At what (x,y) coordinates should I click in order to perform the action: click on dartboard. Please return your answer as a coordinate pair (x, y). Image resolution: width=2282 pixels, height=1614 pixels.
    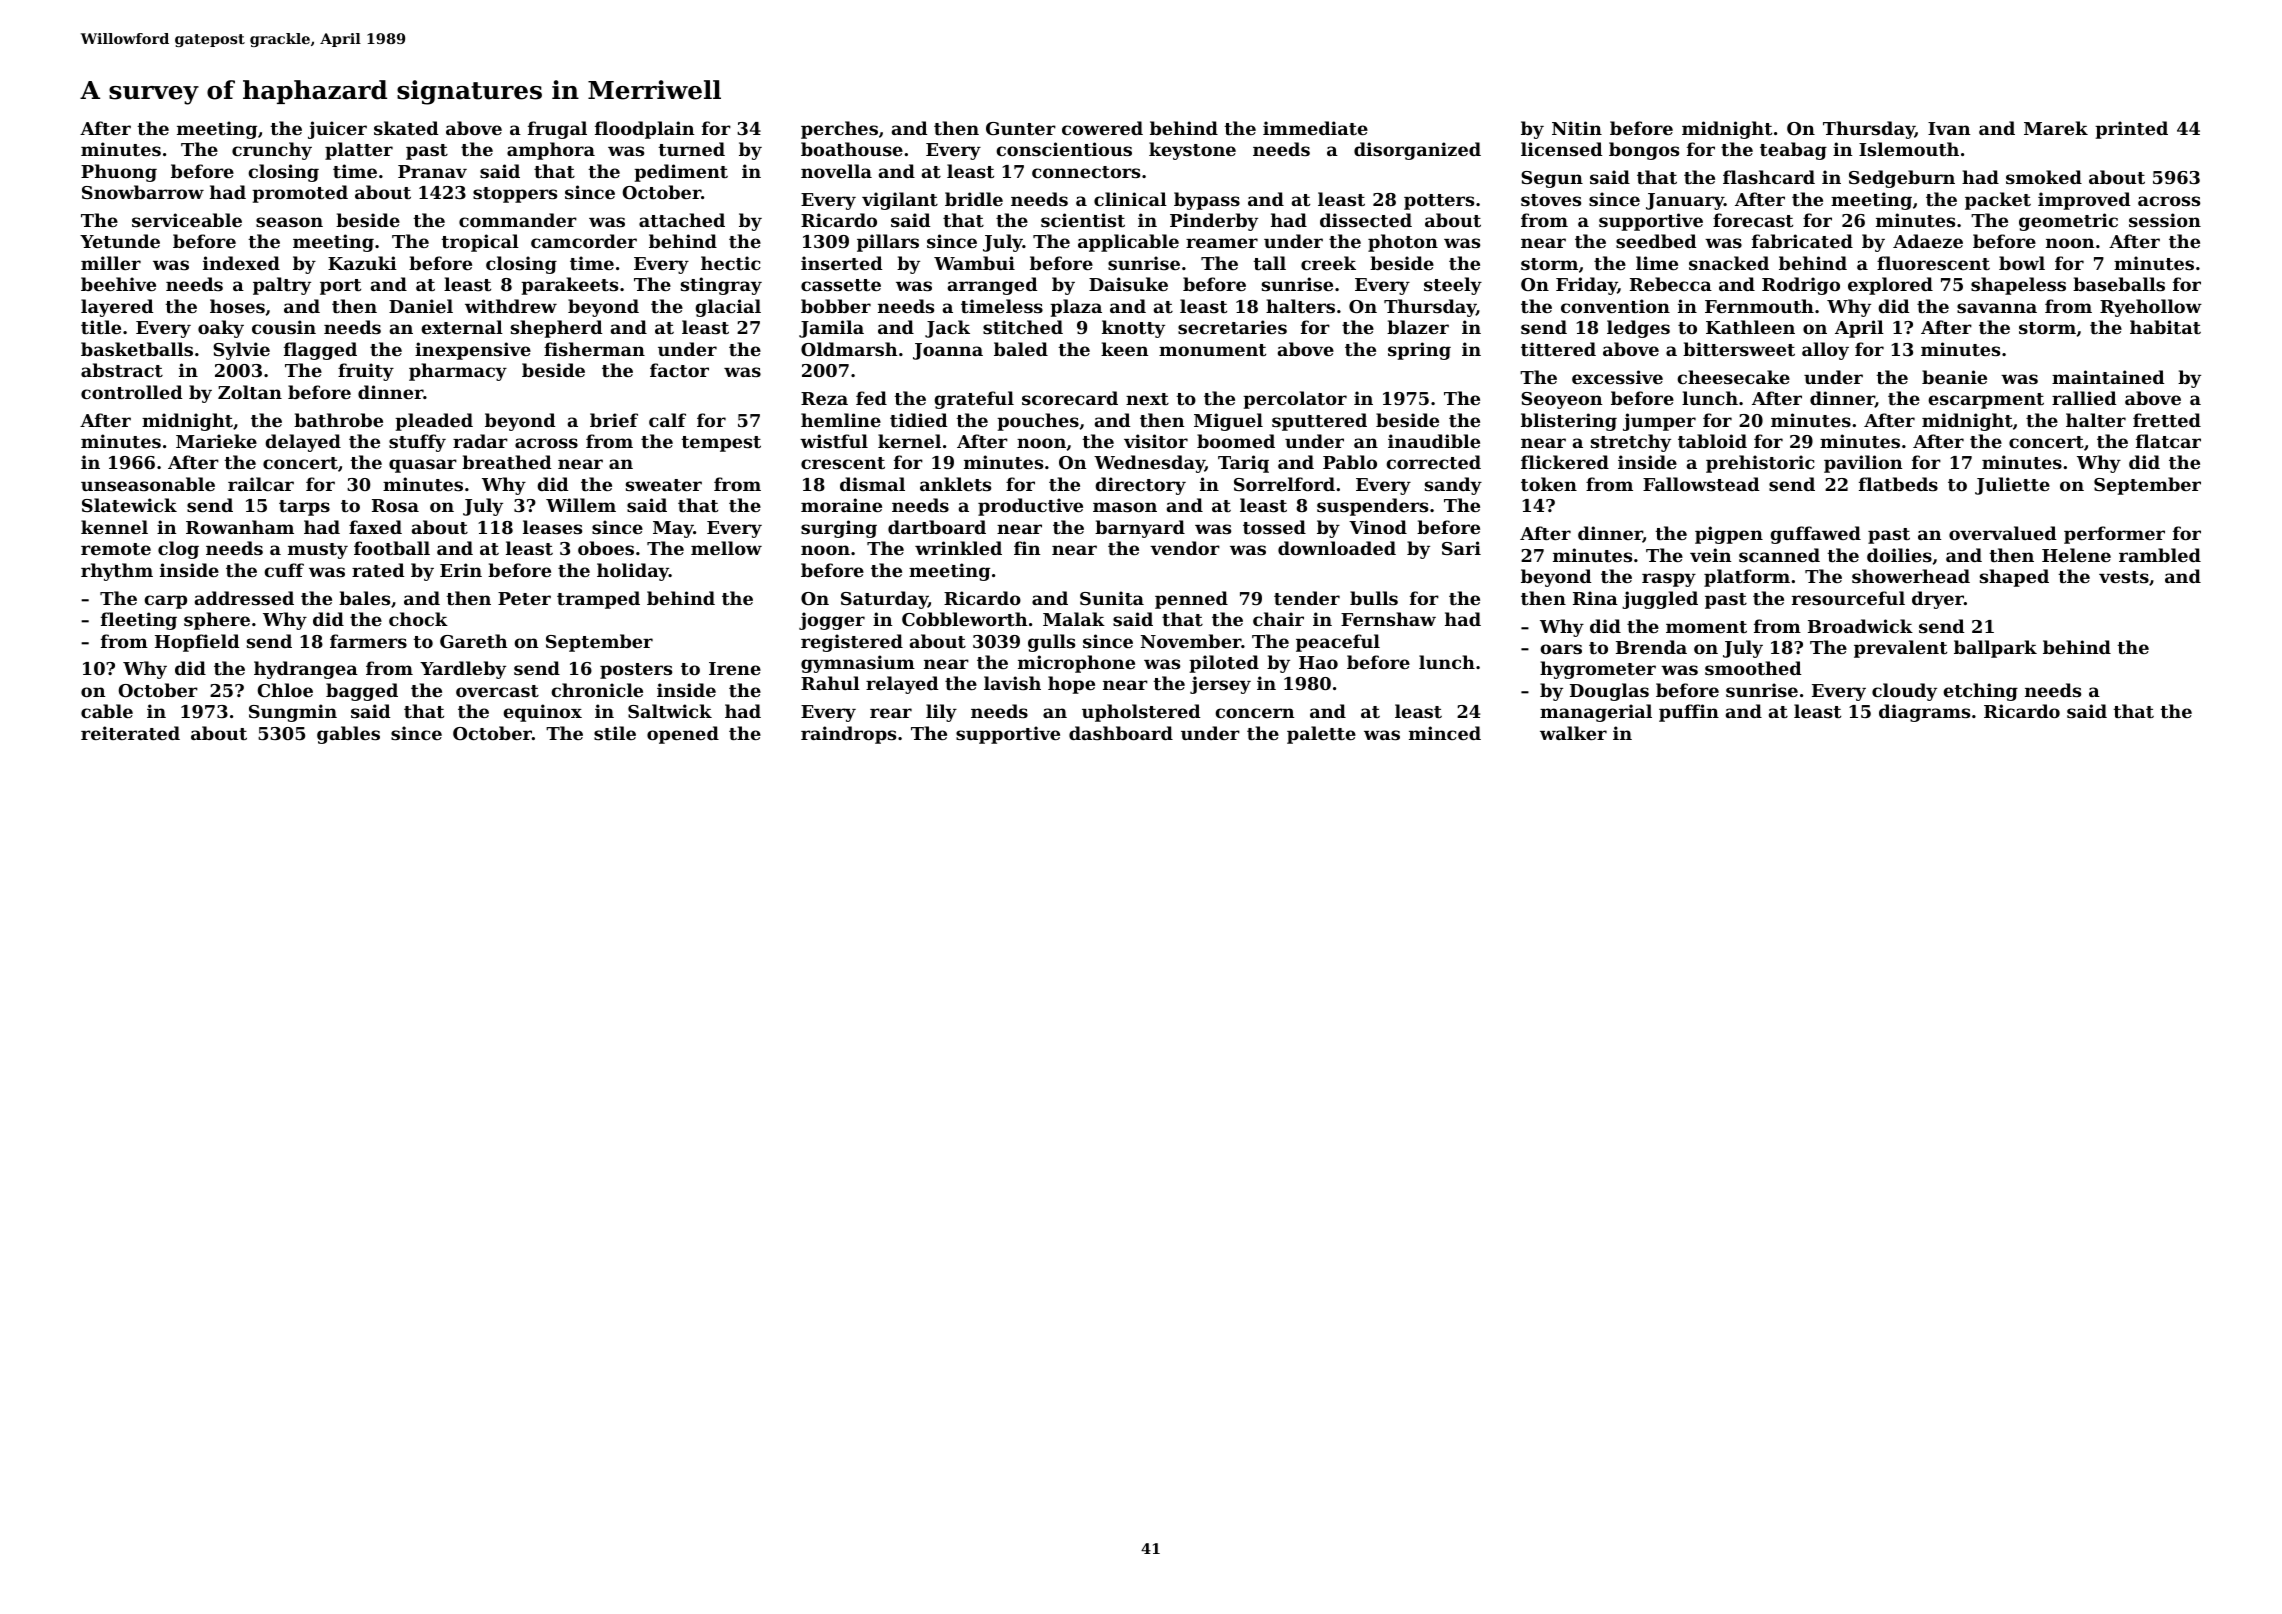
    Looking at the image, I should click on (937, 527).
